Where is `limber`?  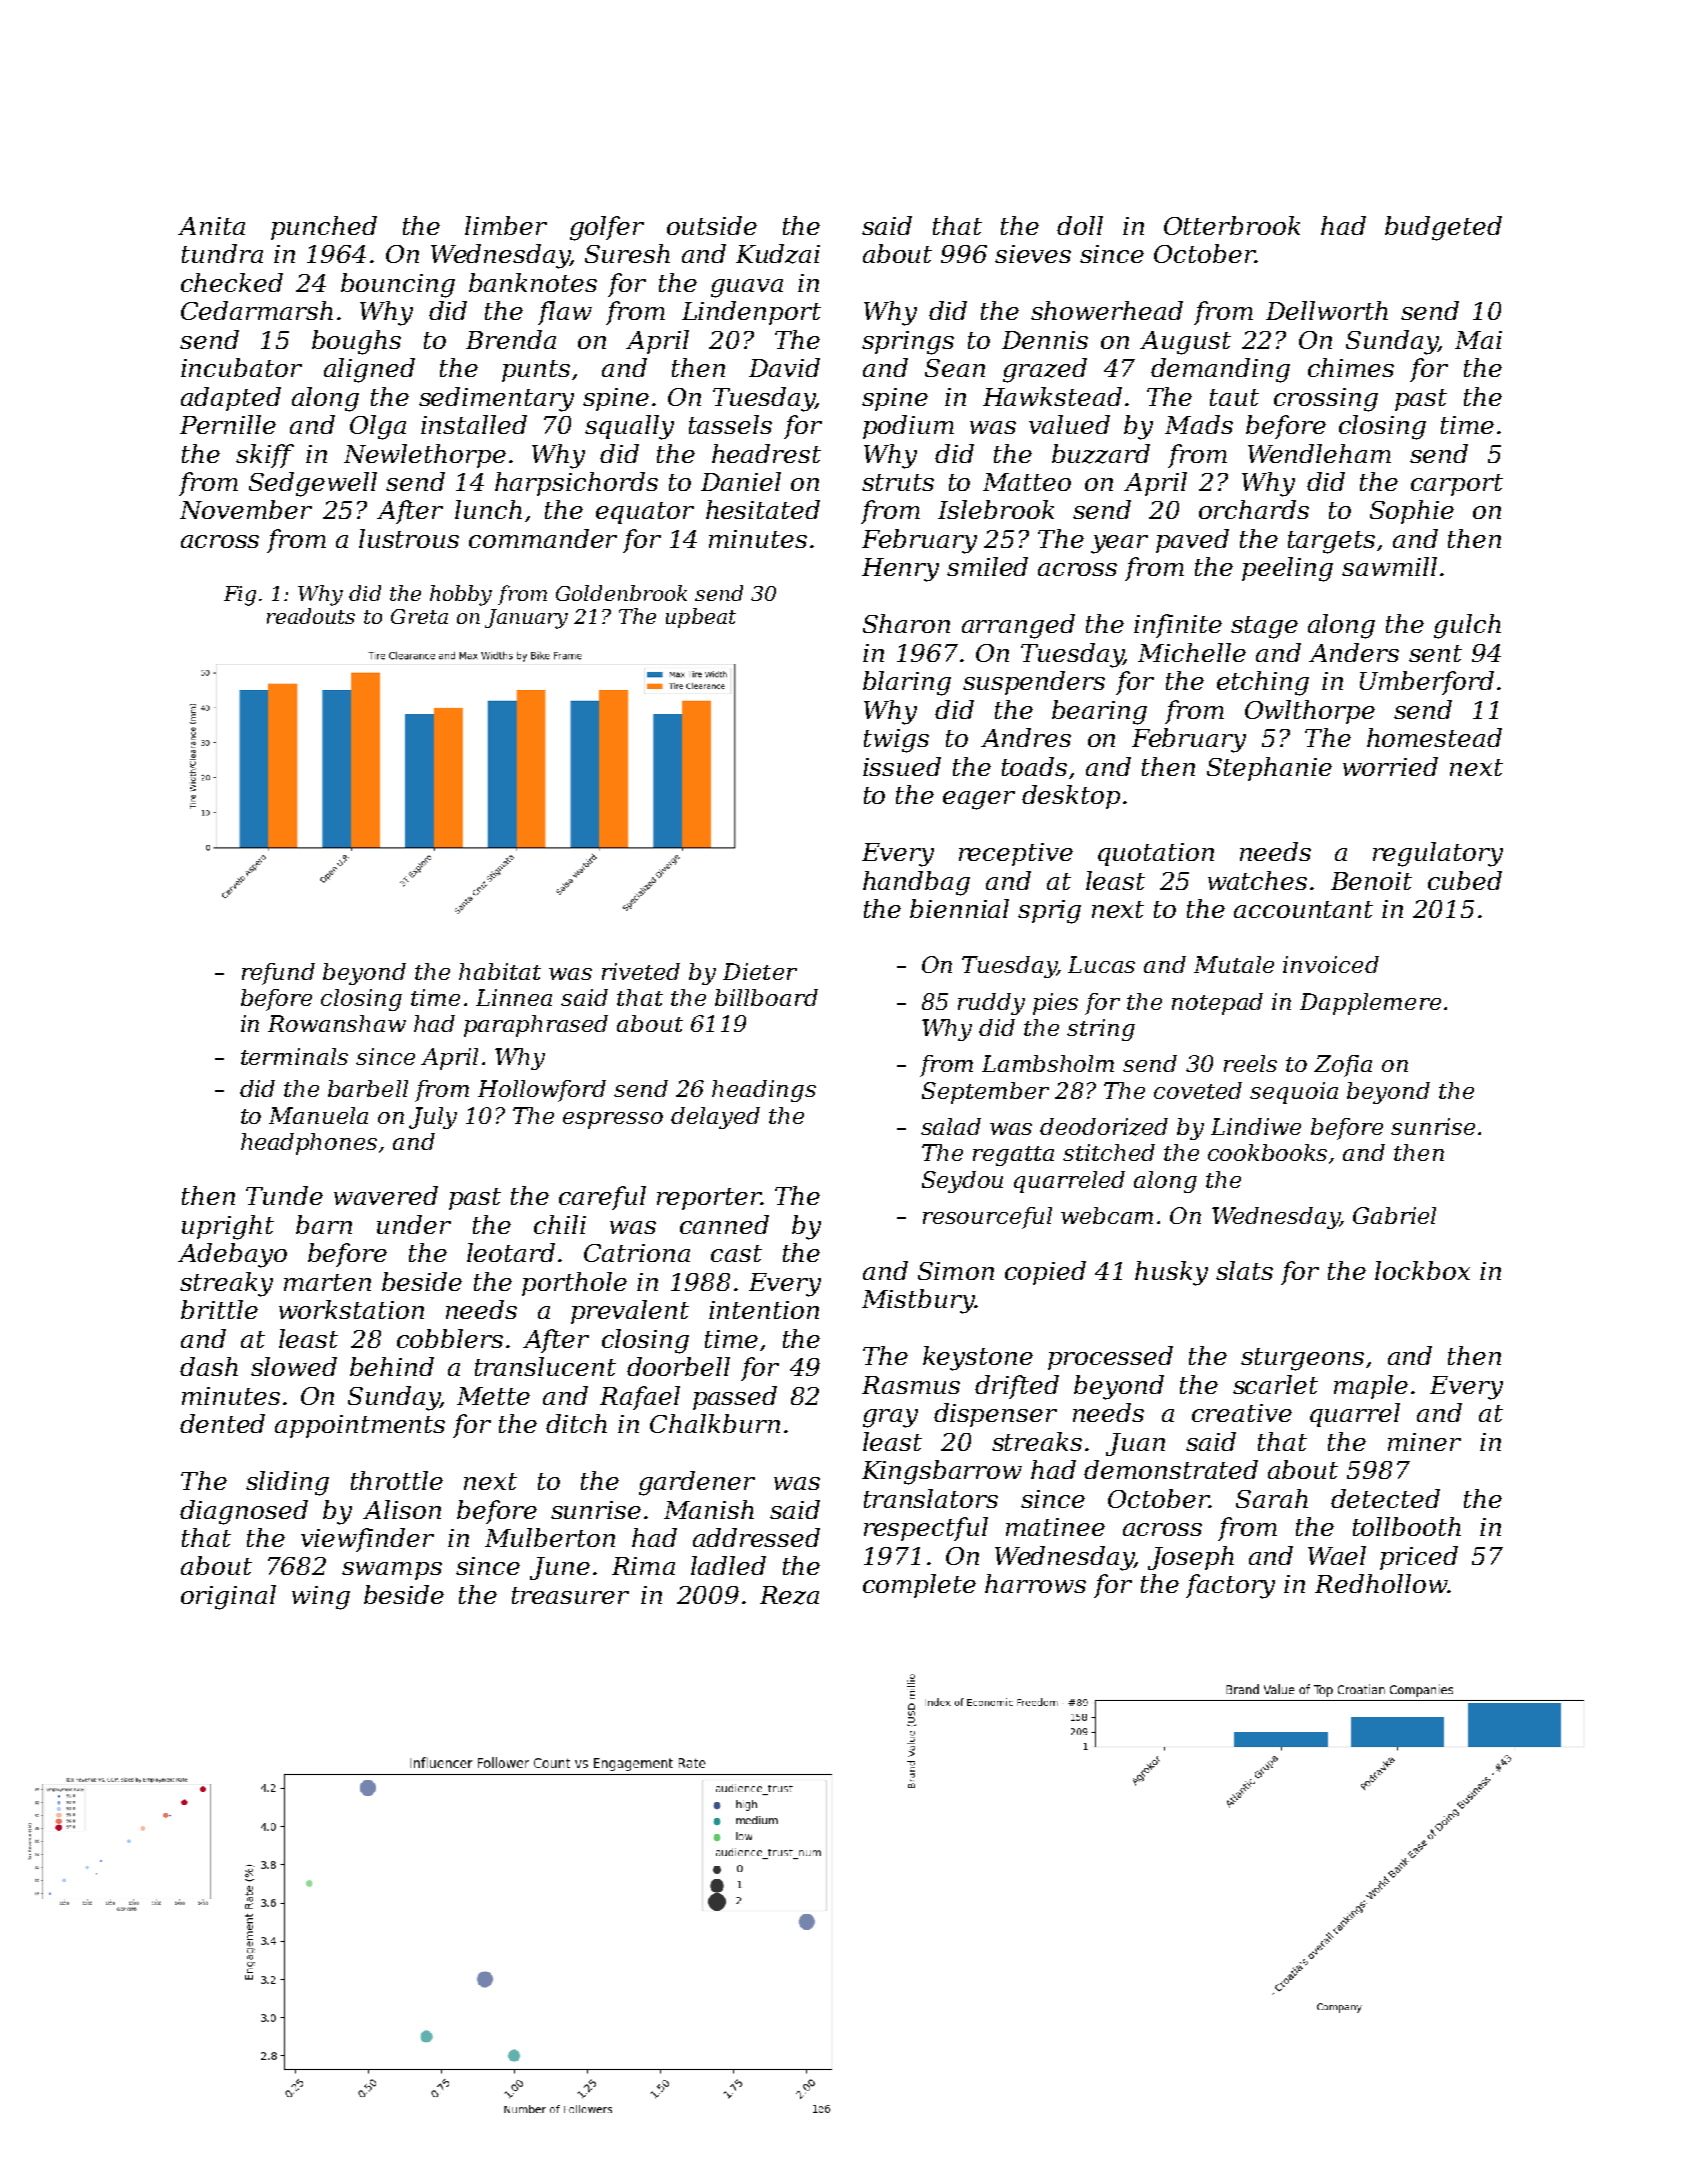 limber is located at coordinates (506, 225).
